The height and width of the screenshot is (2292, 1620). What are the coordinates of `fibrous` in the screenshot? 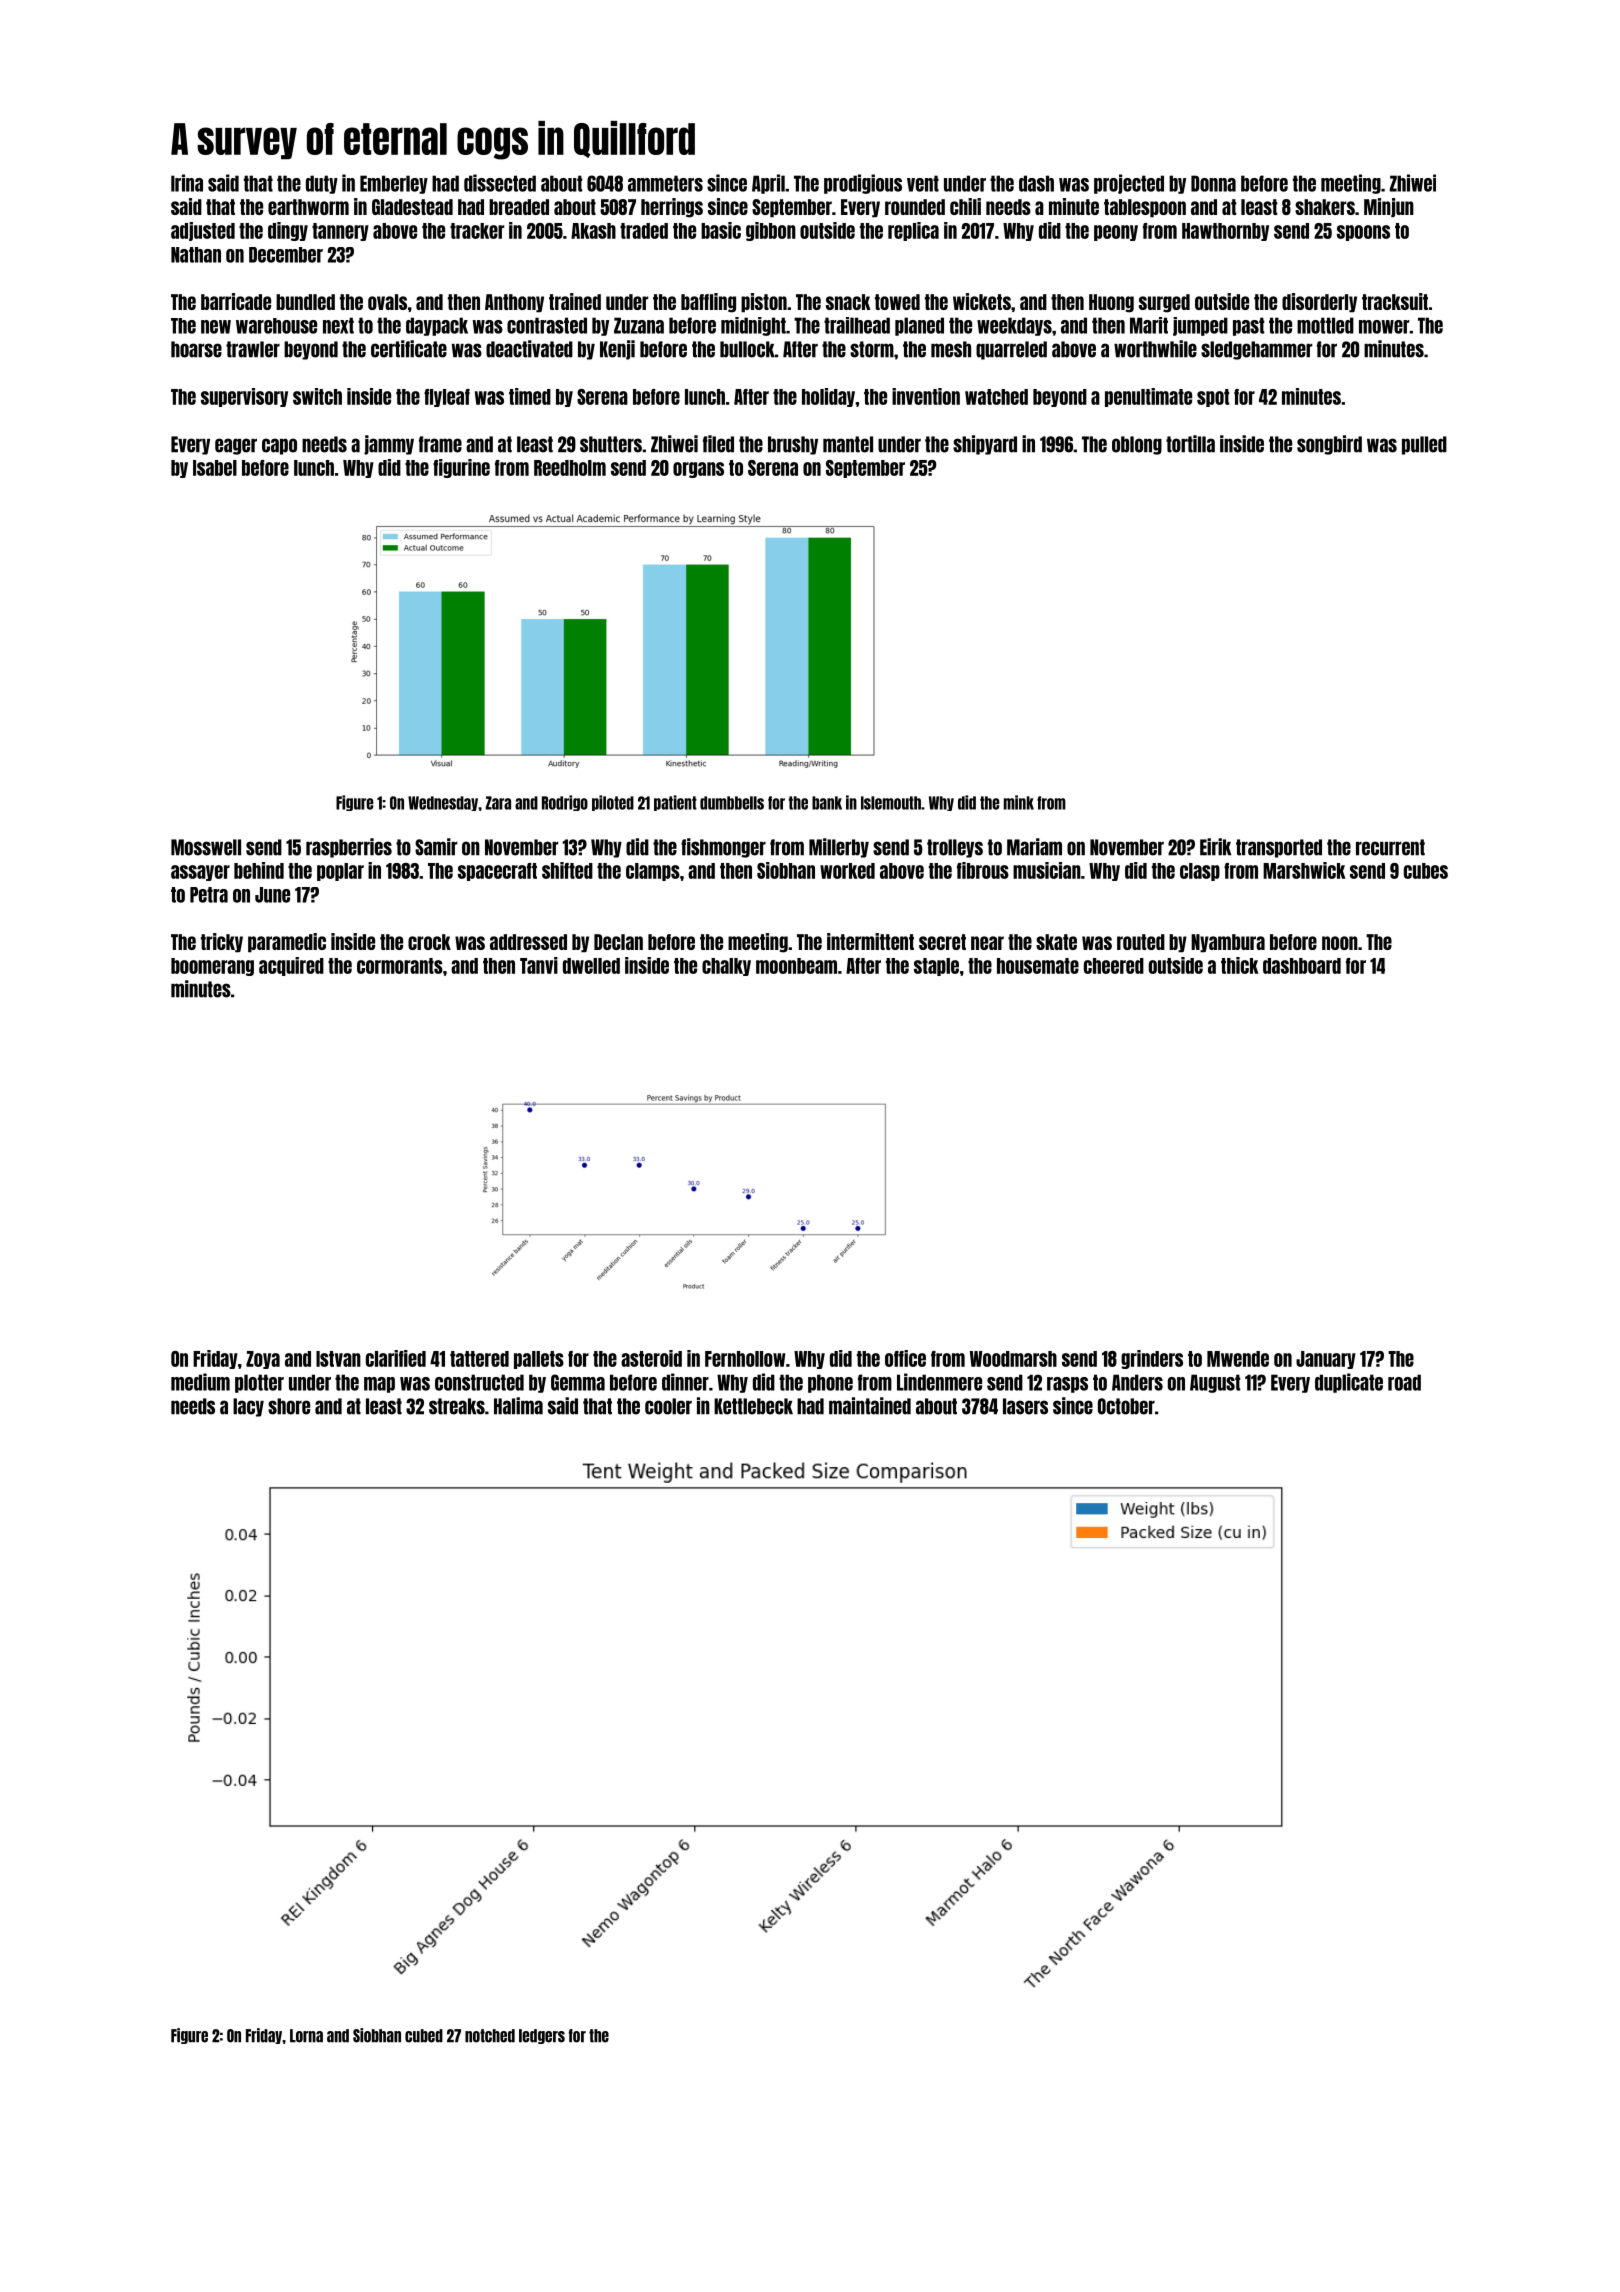 It's located at (983, 870).
